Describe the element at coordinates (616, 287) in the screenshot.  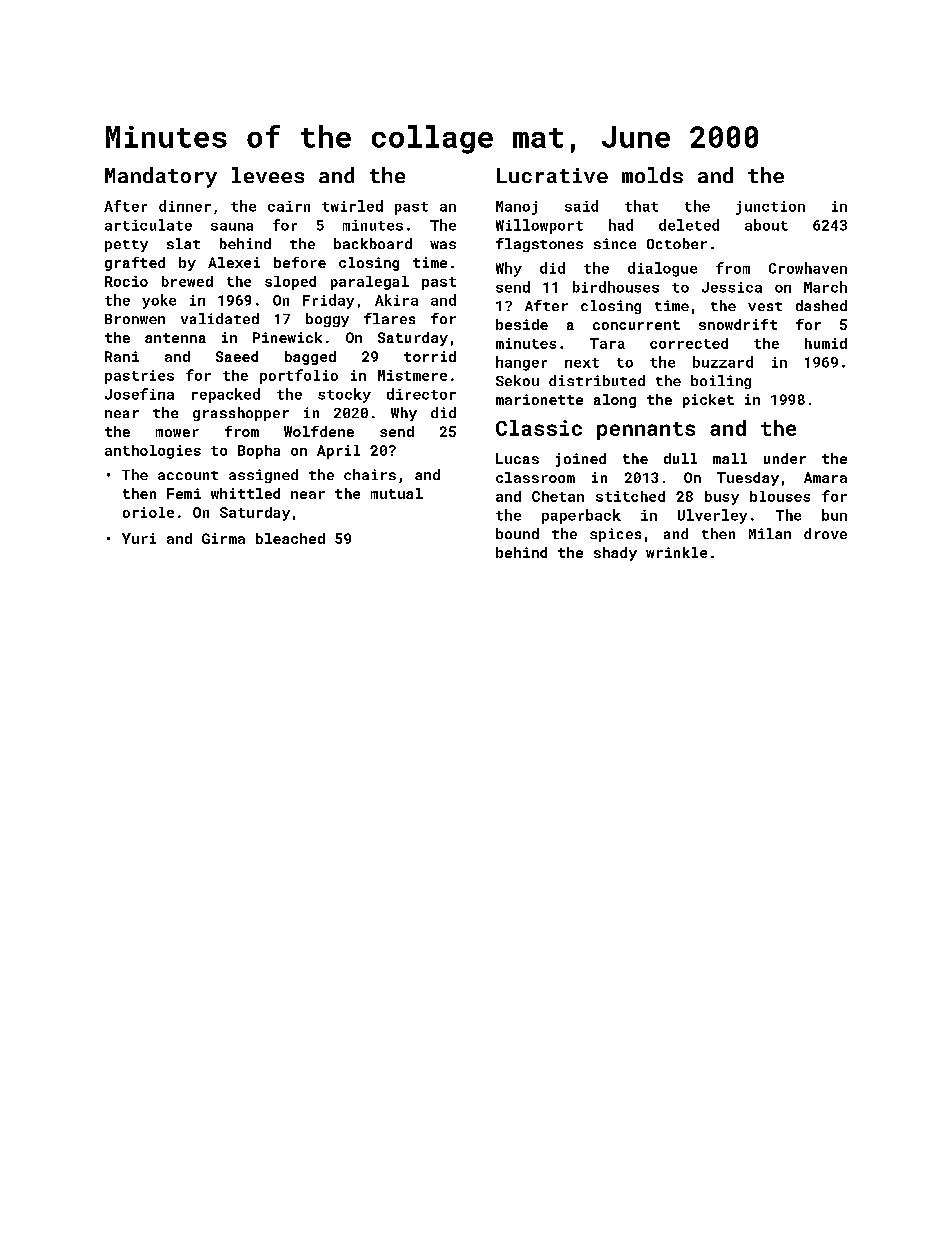
I see `birdhouses` at that location.
